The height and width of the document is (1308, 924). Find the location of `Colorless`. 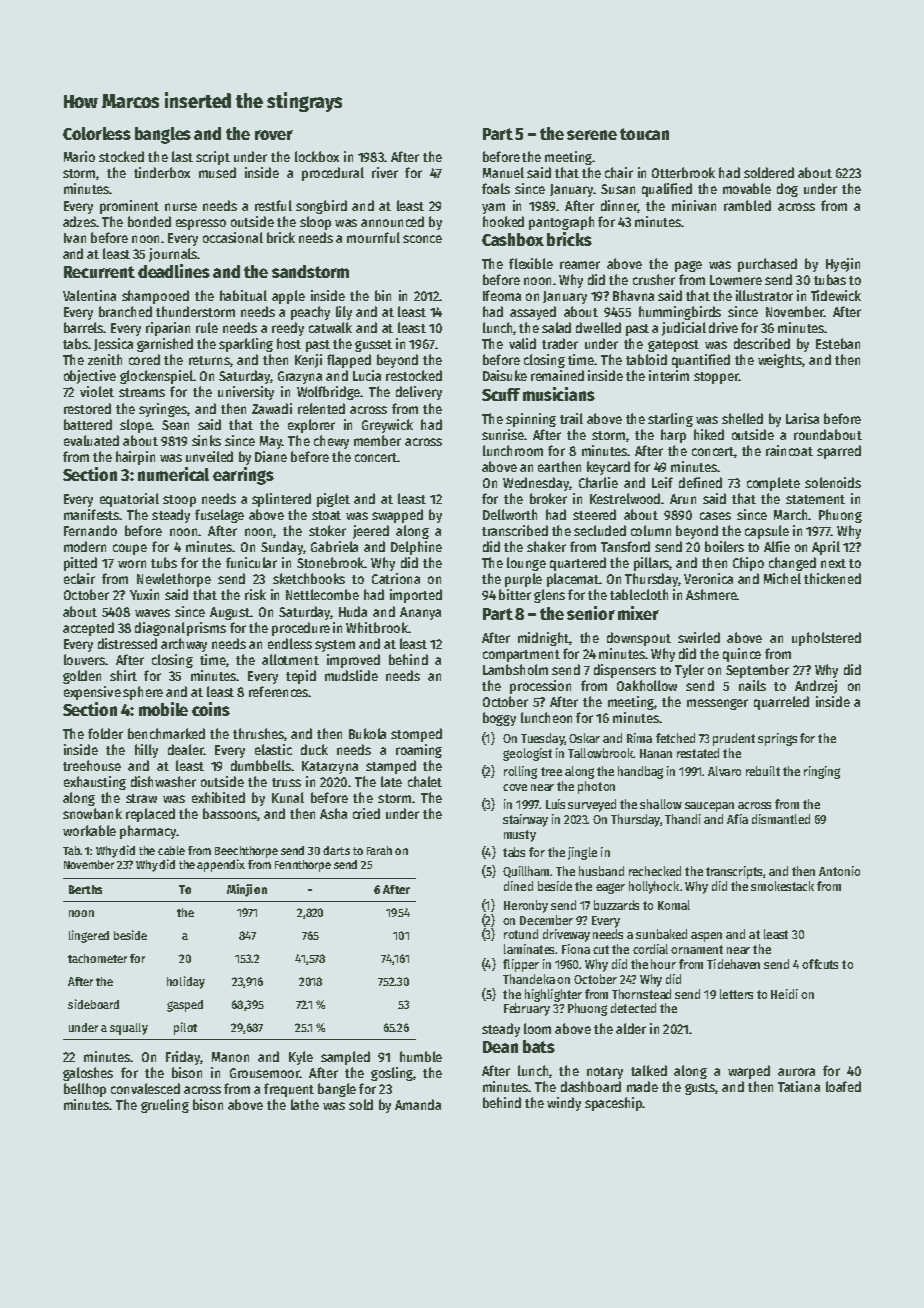

Colorless is located at coordinates (97, 133).
